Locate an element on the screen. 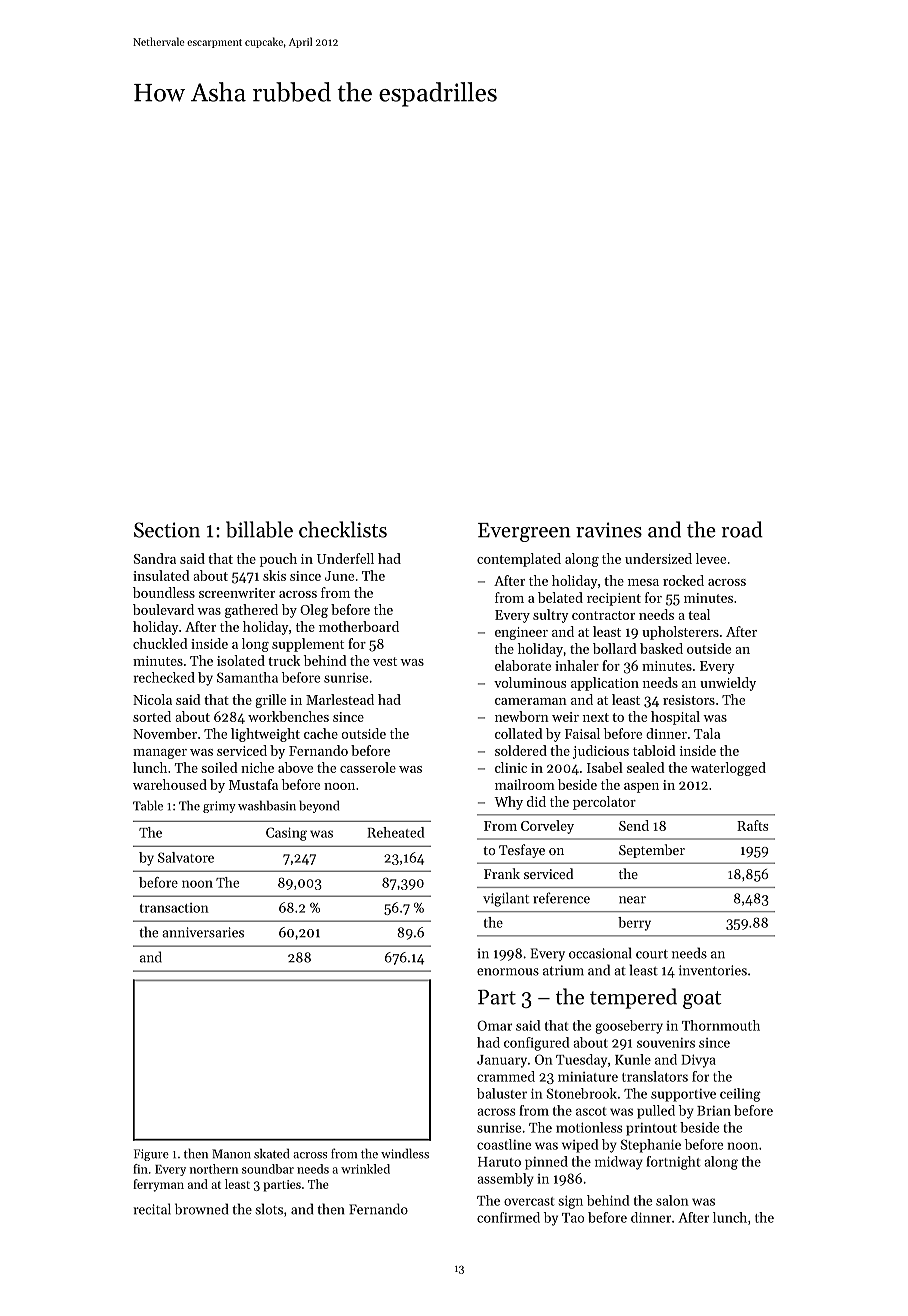  fin is located at coordinates (140, 1169).
